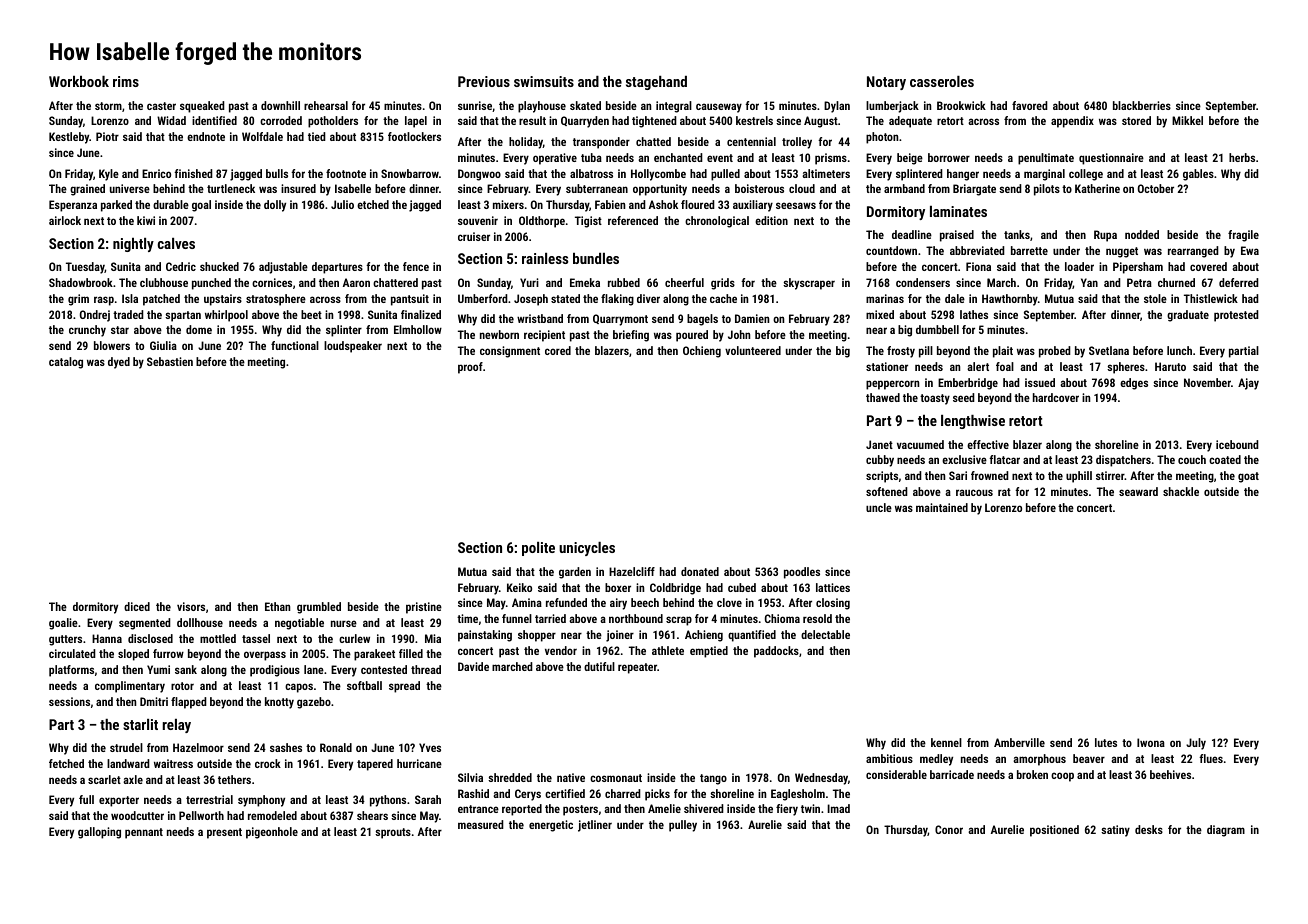 The width and height of the screenshot is (1308, 924). Describe the element at coordinates (272, 815) in the screenshot. I see `remodeled` at that location.
